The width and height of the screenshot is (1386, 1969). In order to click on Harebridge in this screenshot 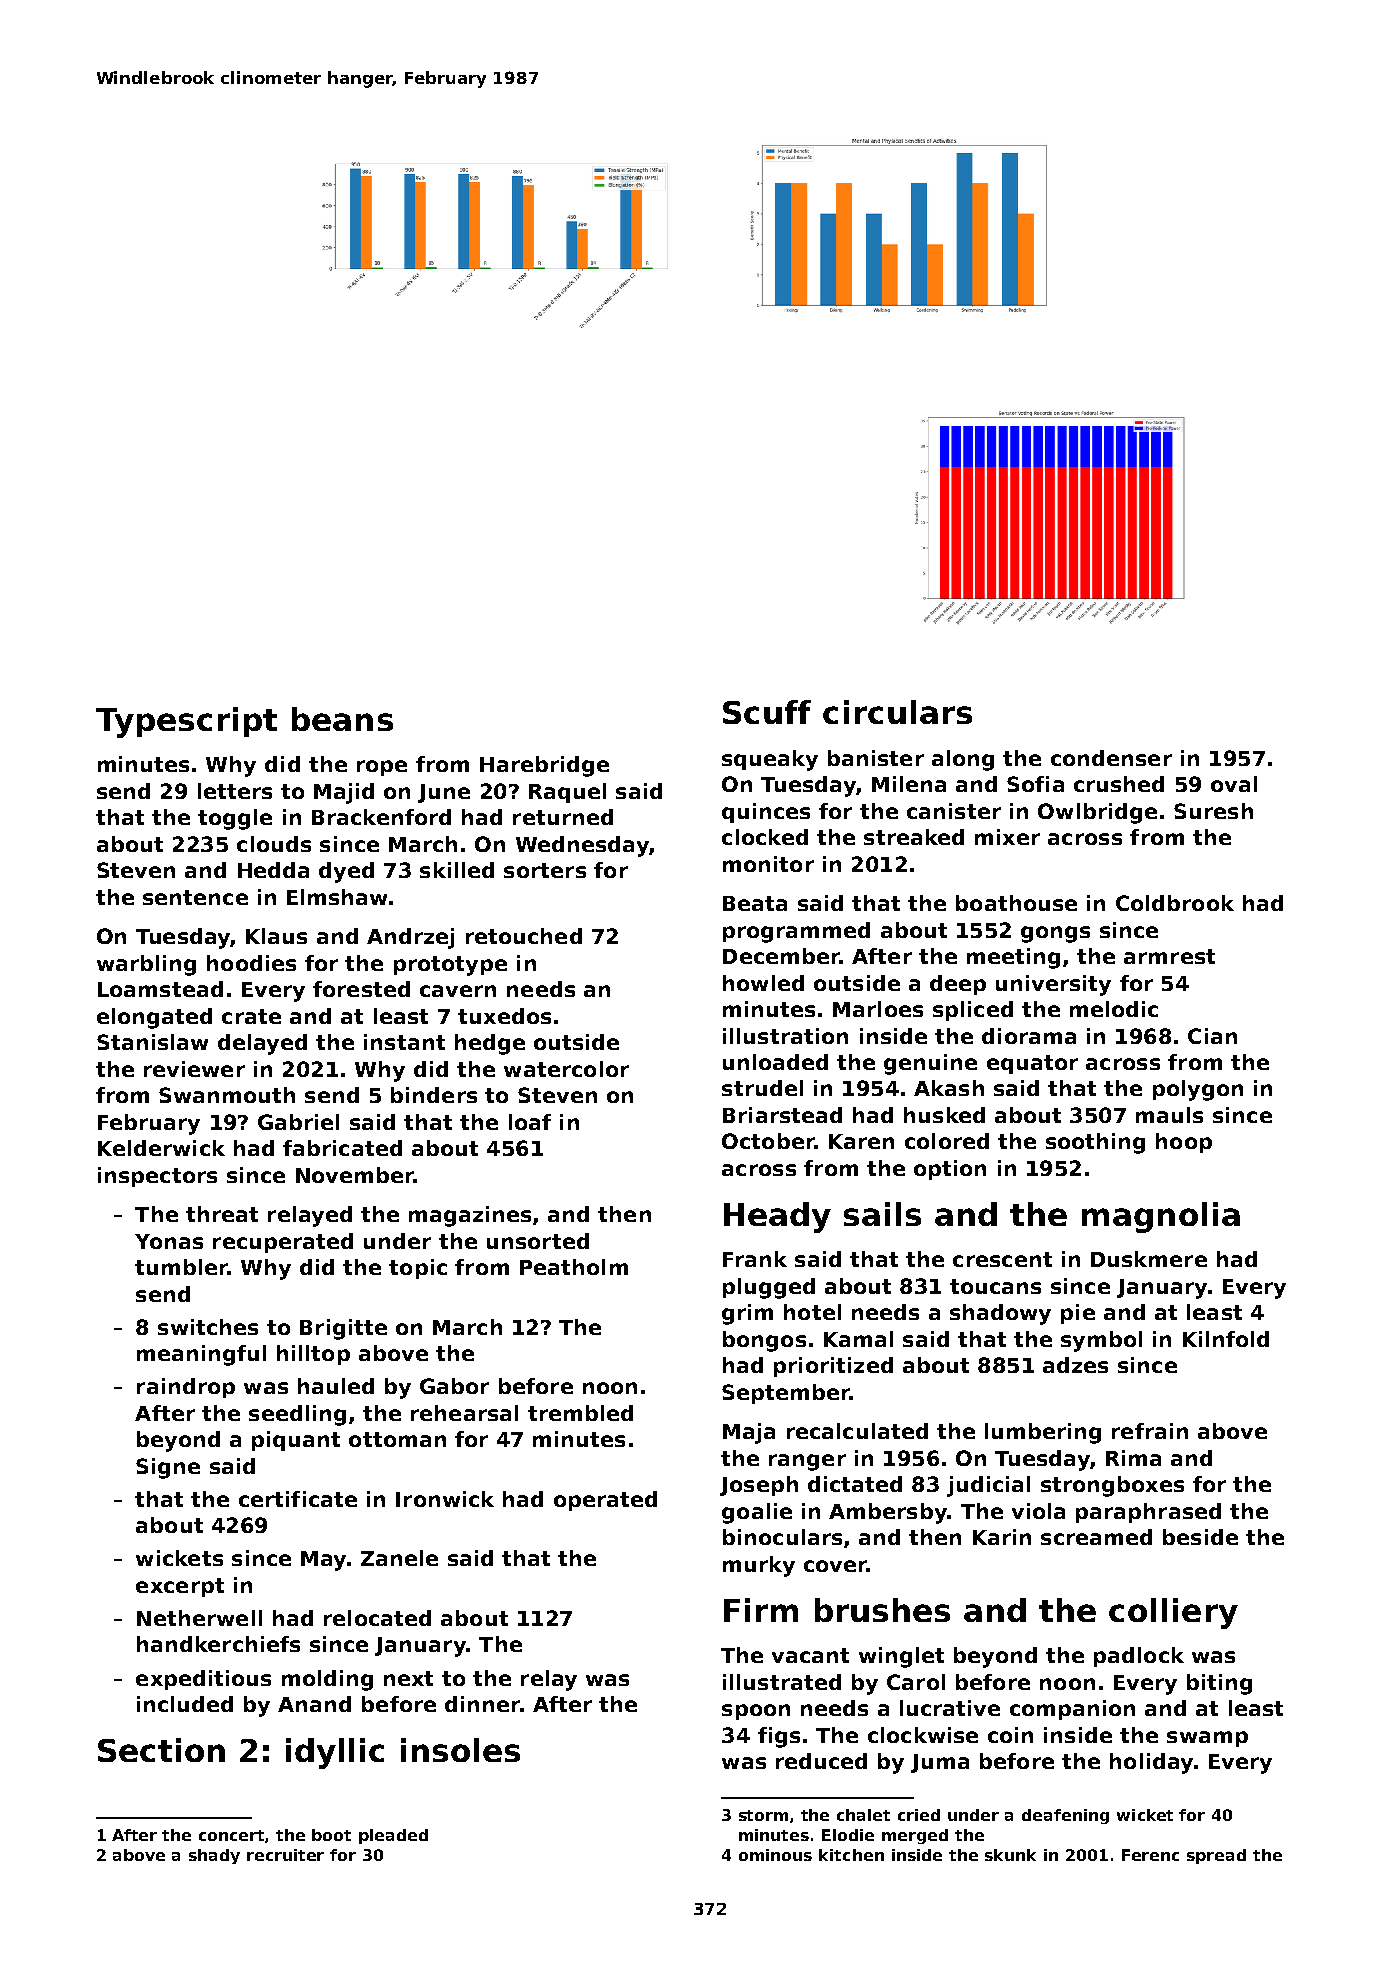, I will do `click(544, 766)`.
